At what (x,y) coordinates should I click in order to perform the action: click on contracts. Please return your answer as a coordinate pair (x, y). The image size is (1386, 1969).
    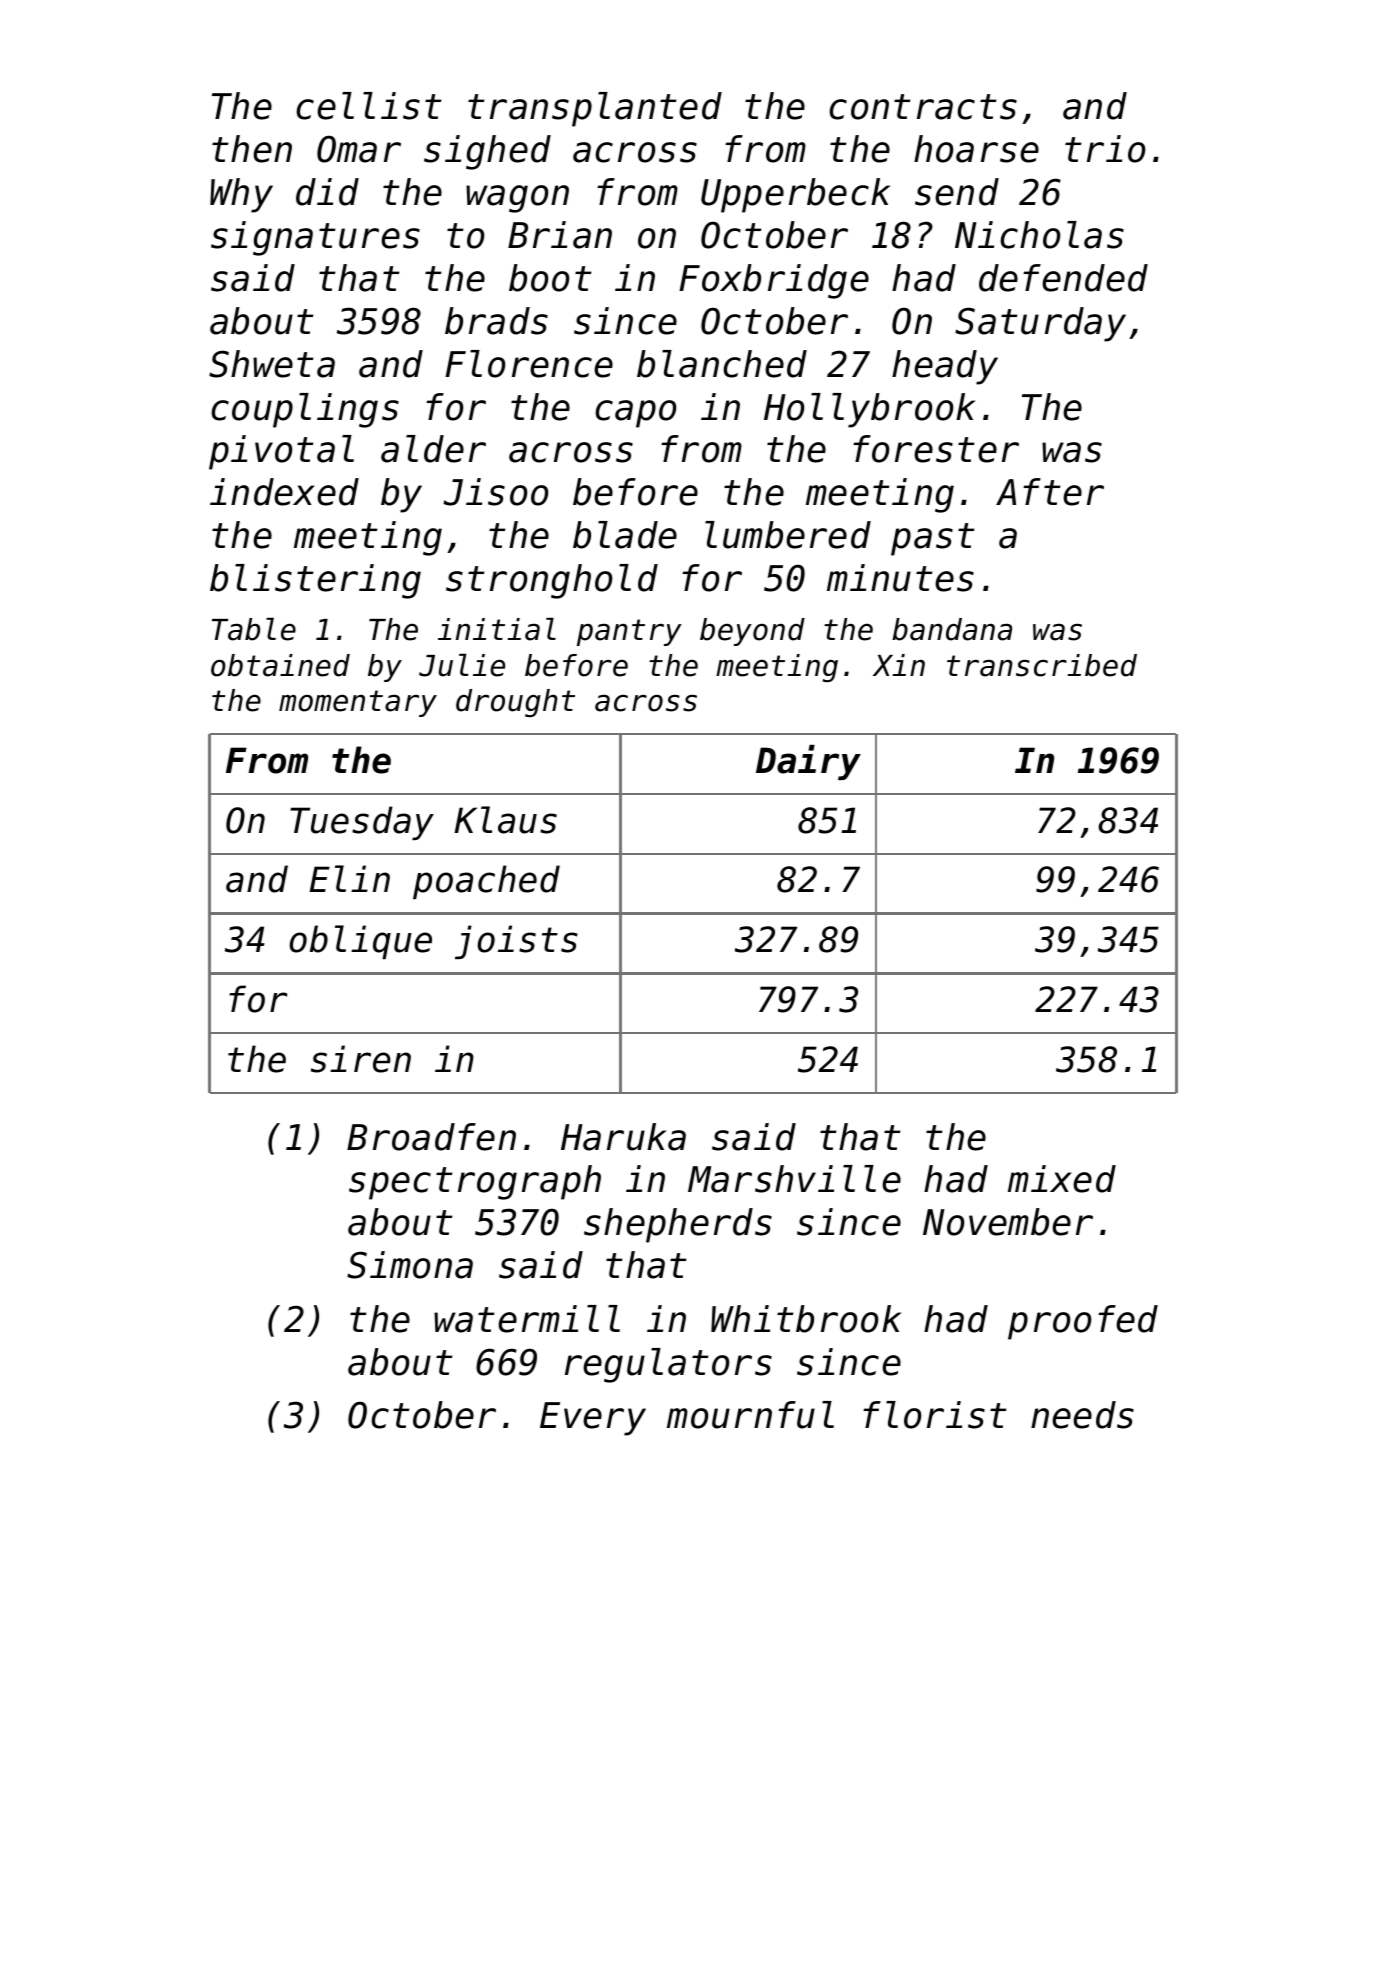
    Looking at the image, I should click on (923, 107).
